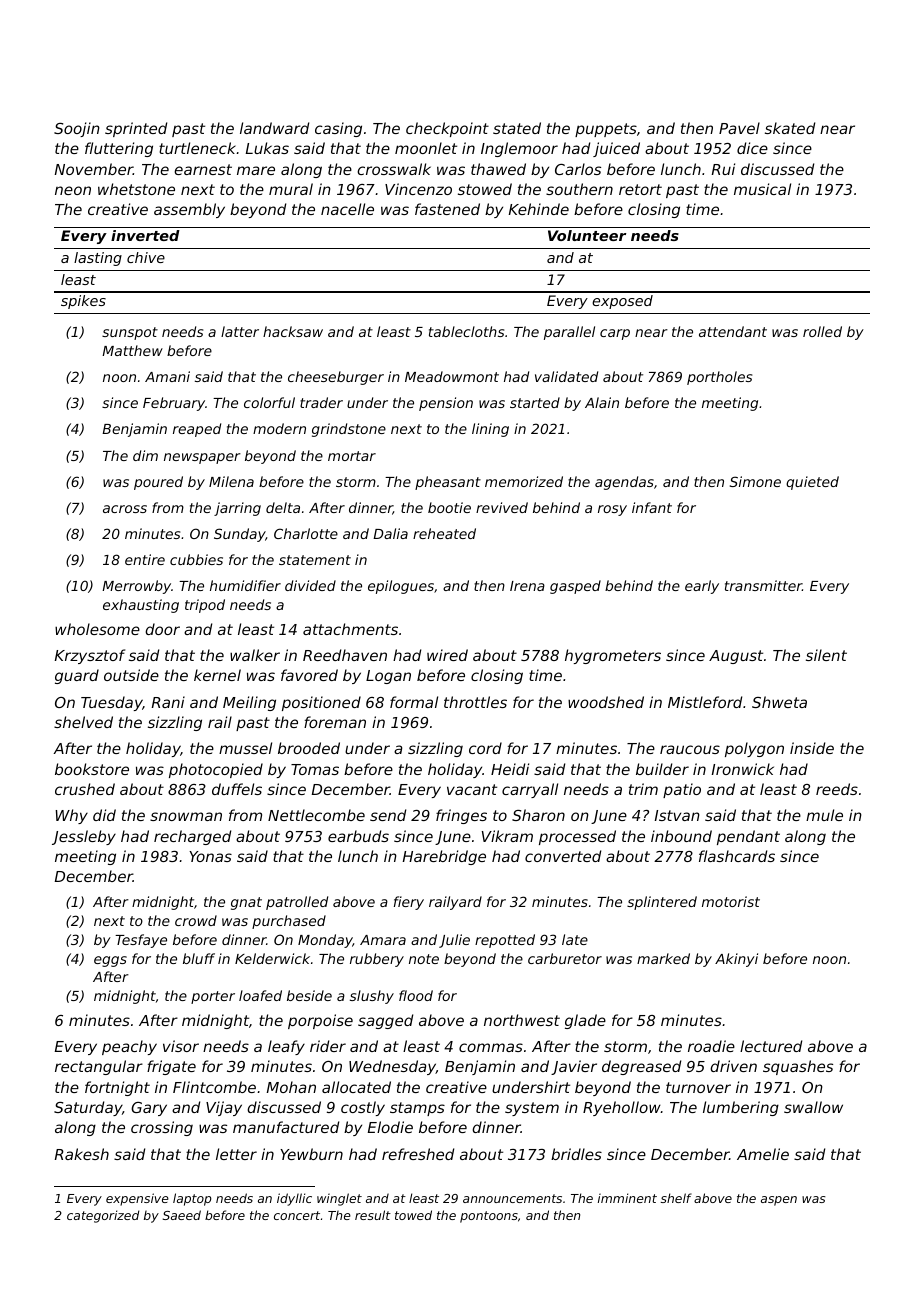 This page has height=1308, width=924. Describe the element at coordinates (77, 129) in the page. I see `Soojin` at that location.
